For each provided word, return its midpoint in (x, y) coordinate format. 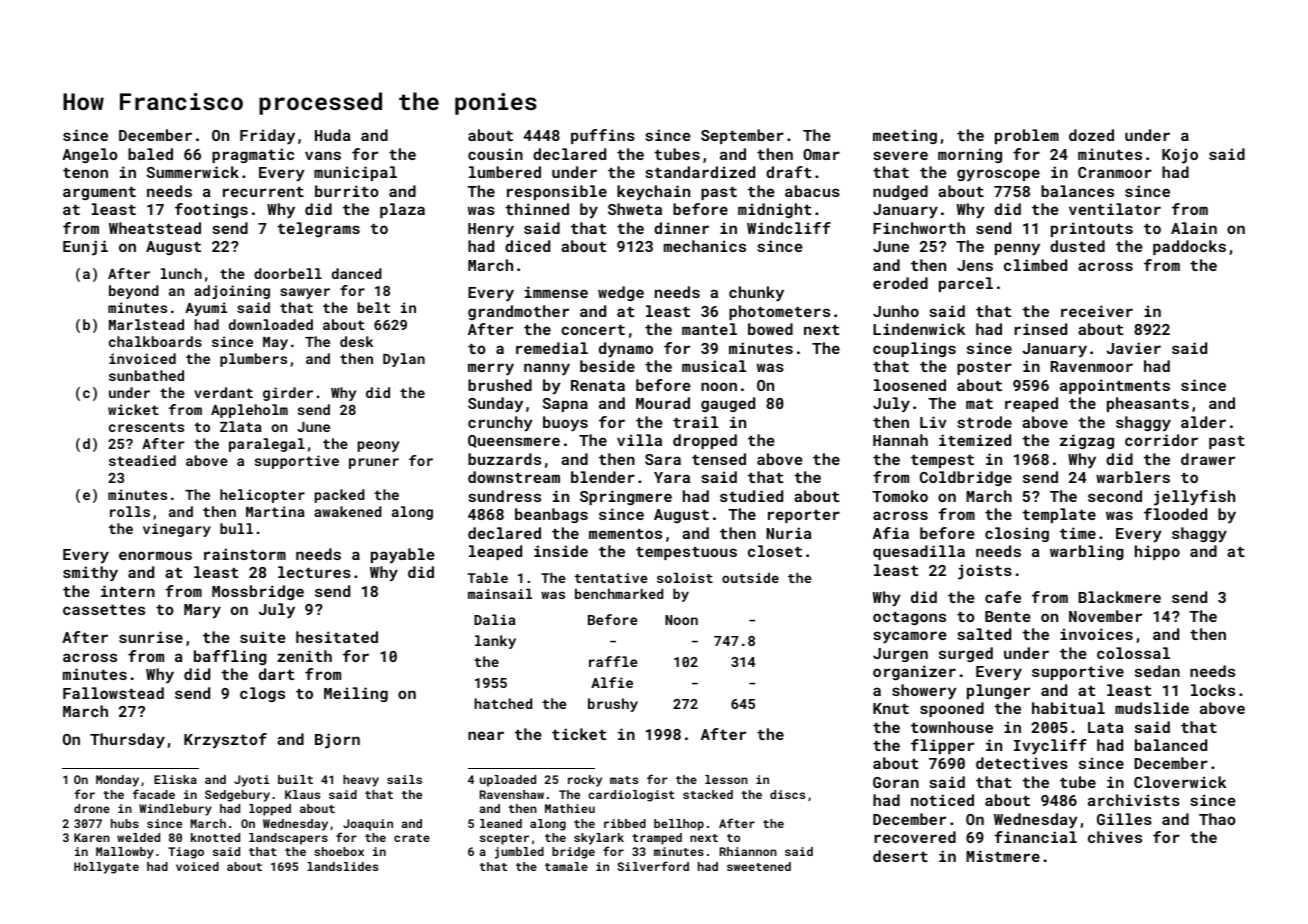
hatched (503, 703)
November (1105, 616)
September (742, 136)
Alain (1194, 228)
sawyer (305, 293)
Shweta (635, 209)
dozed (1091, 135)
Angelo (90, 155)
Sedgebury (237, 796)
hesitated (337, 637)
